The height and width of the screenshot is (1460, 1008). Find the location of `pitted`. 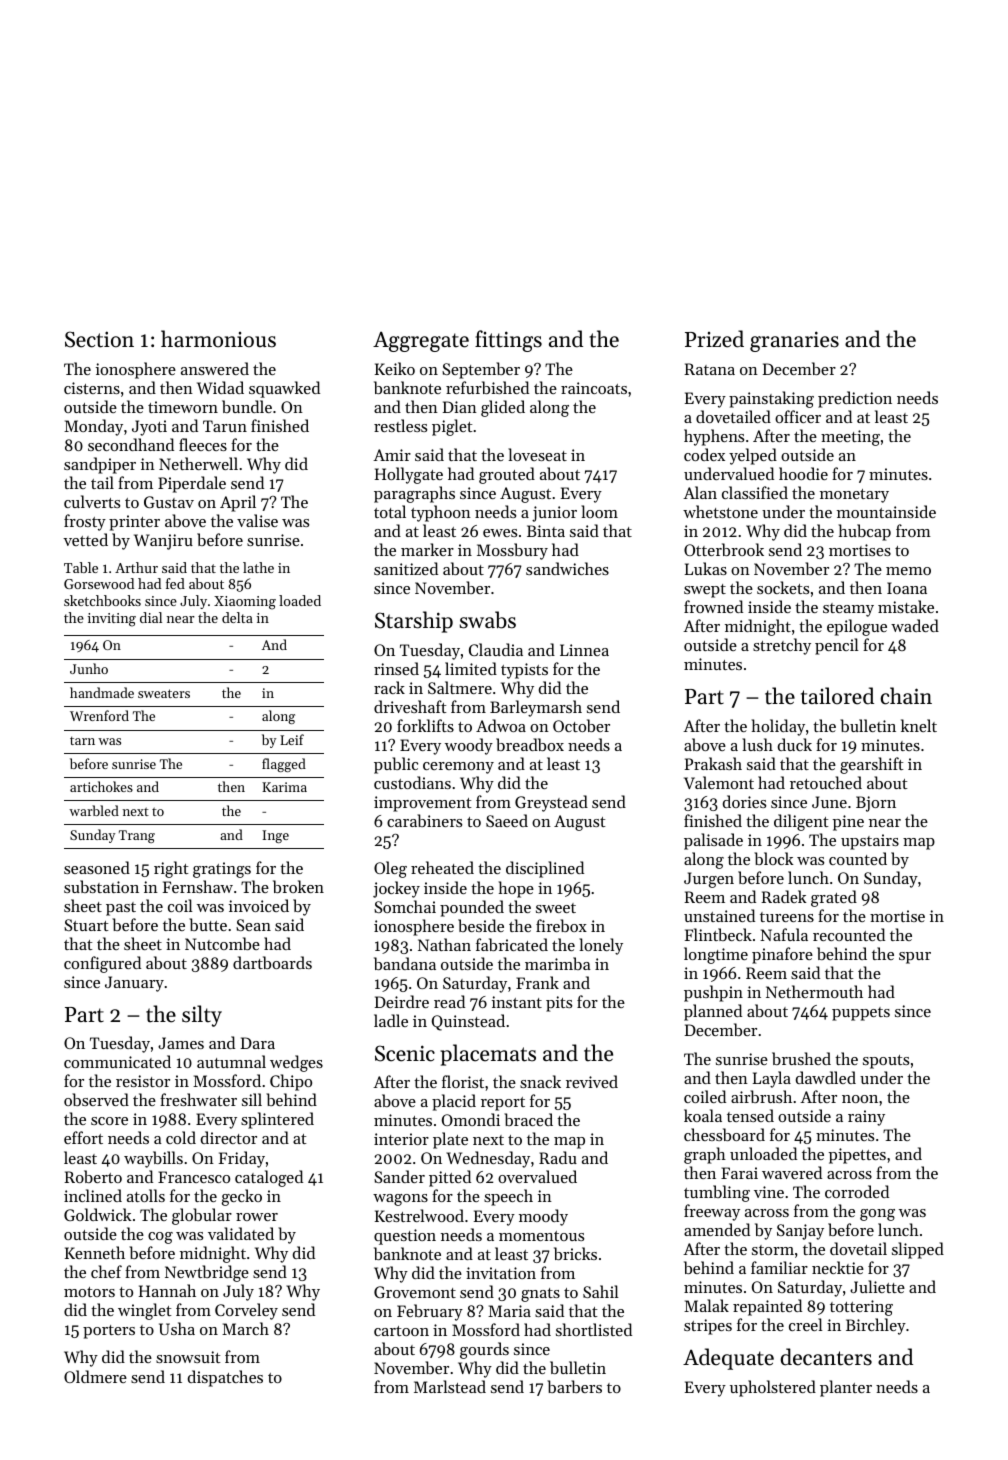

pitted is located at coordinates (450, 1178).
